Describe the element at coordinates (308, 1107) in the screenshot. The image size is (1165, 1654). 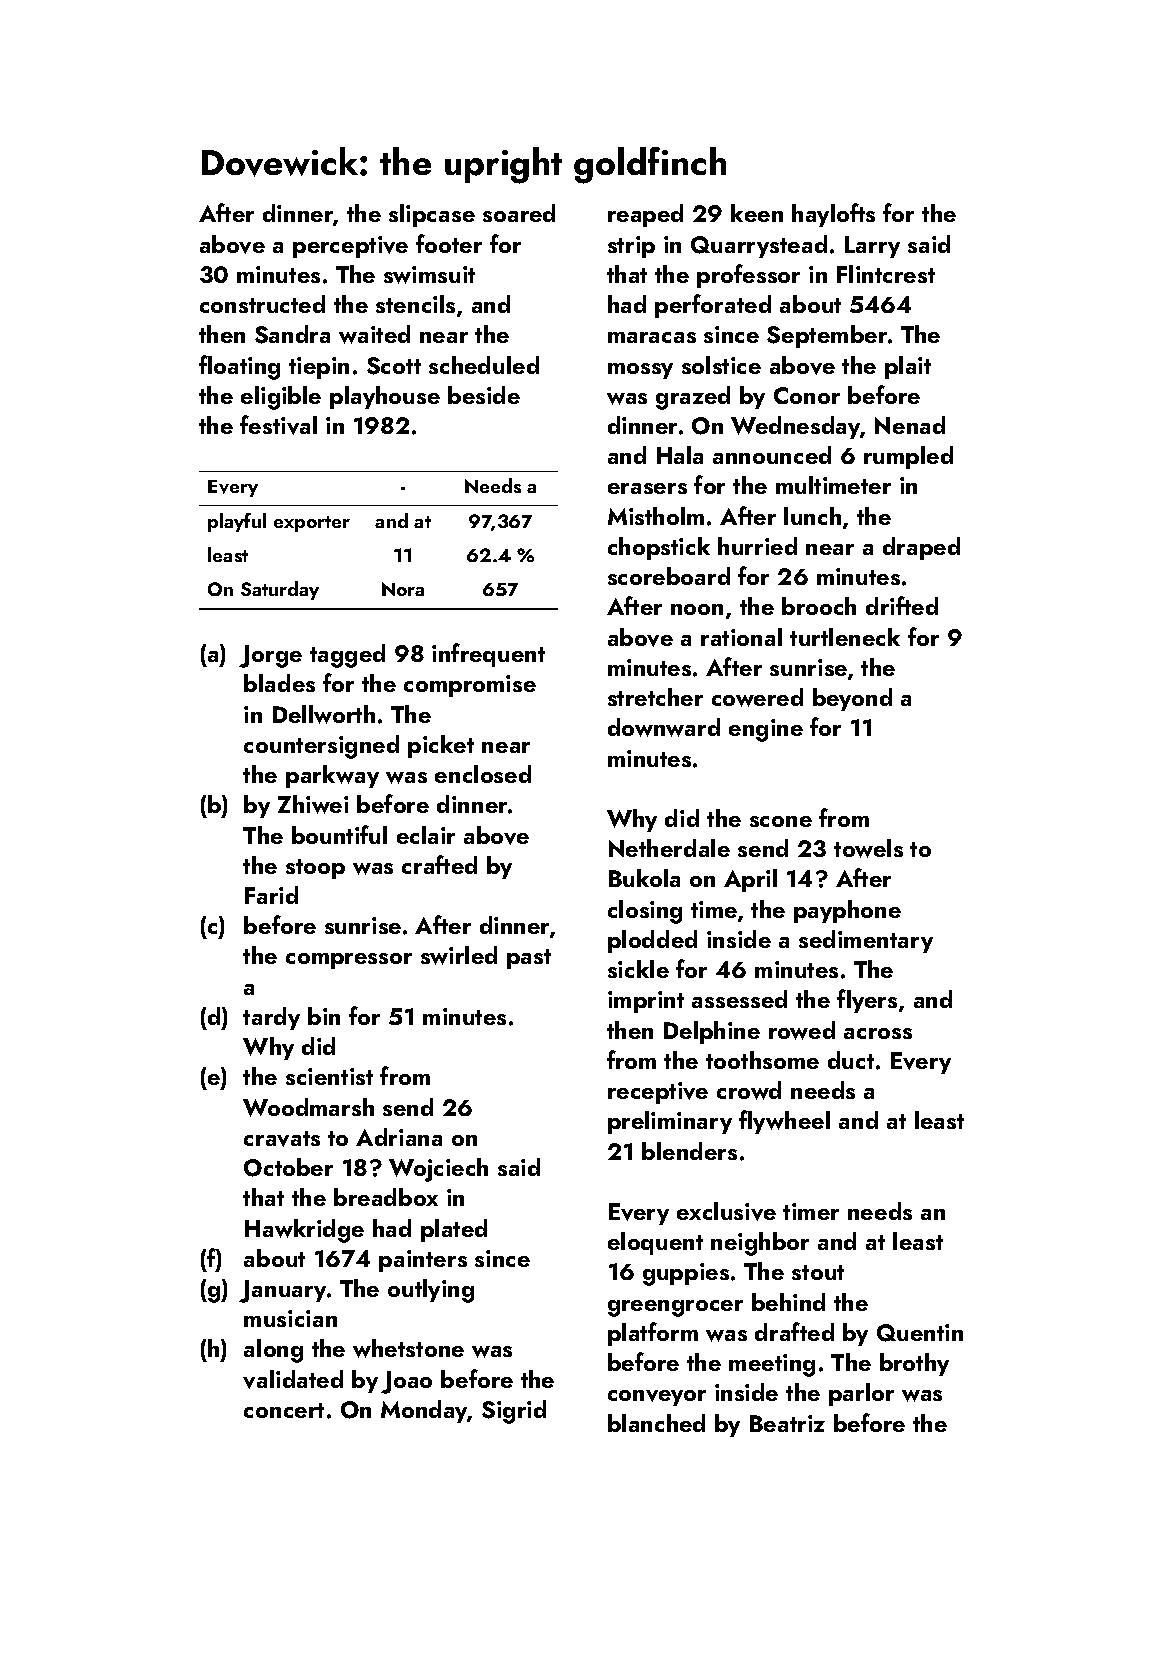
I see `Woodmarsh` at that location.
